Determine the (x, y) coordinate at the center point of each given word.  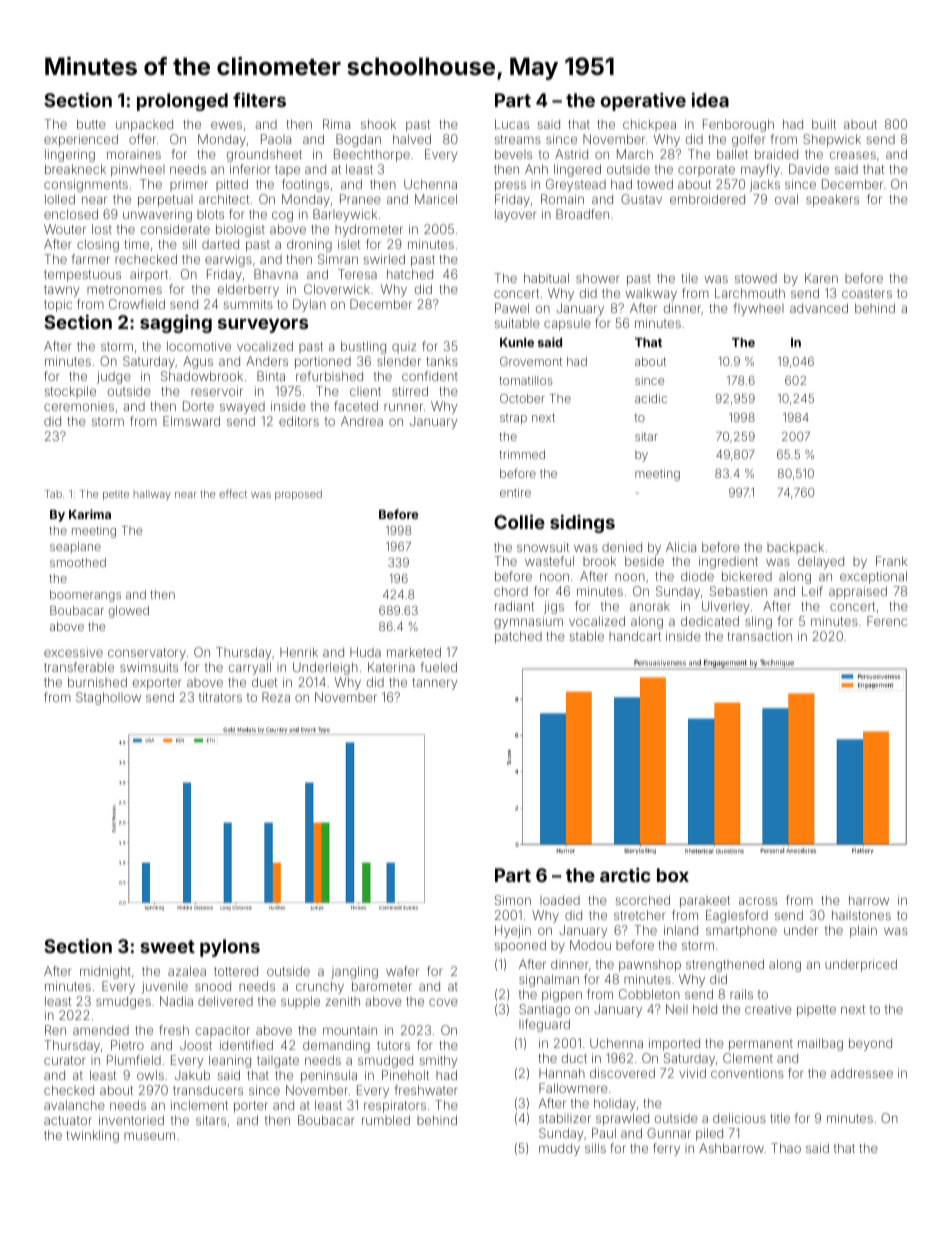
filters (259, 99)
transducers (208, 1090)
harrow (869, 900)
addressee (862, 1073)
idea (710, 99)
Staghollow (108, 698)
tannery (435, 684)
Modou (590, 945)
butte (91, 124)
